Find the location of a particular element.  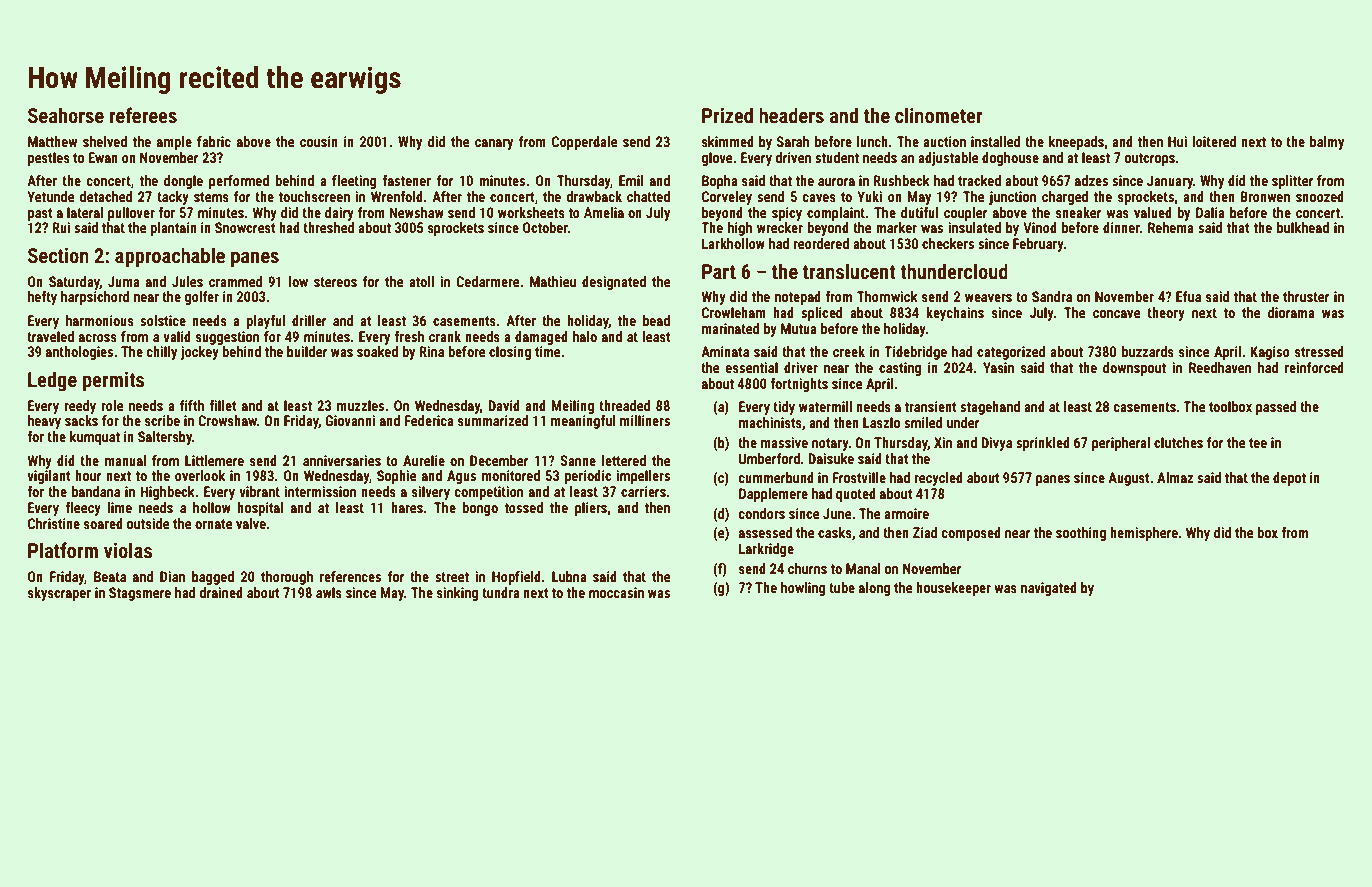

Larkridge is located at coordinates (766, 550).
